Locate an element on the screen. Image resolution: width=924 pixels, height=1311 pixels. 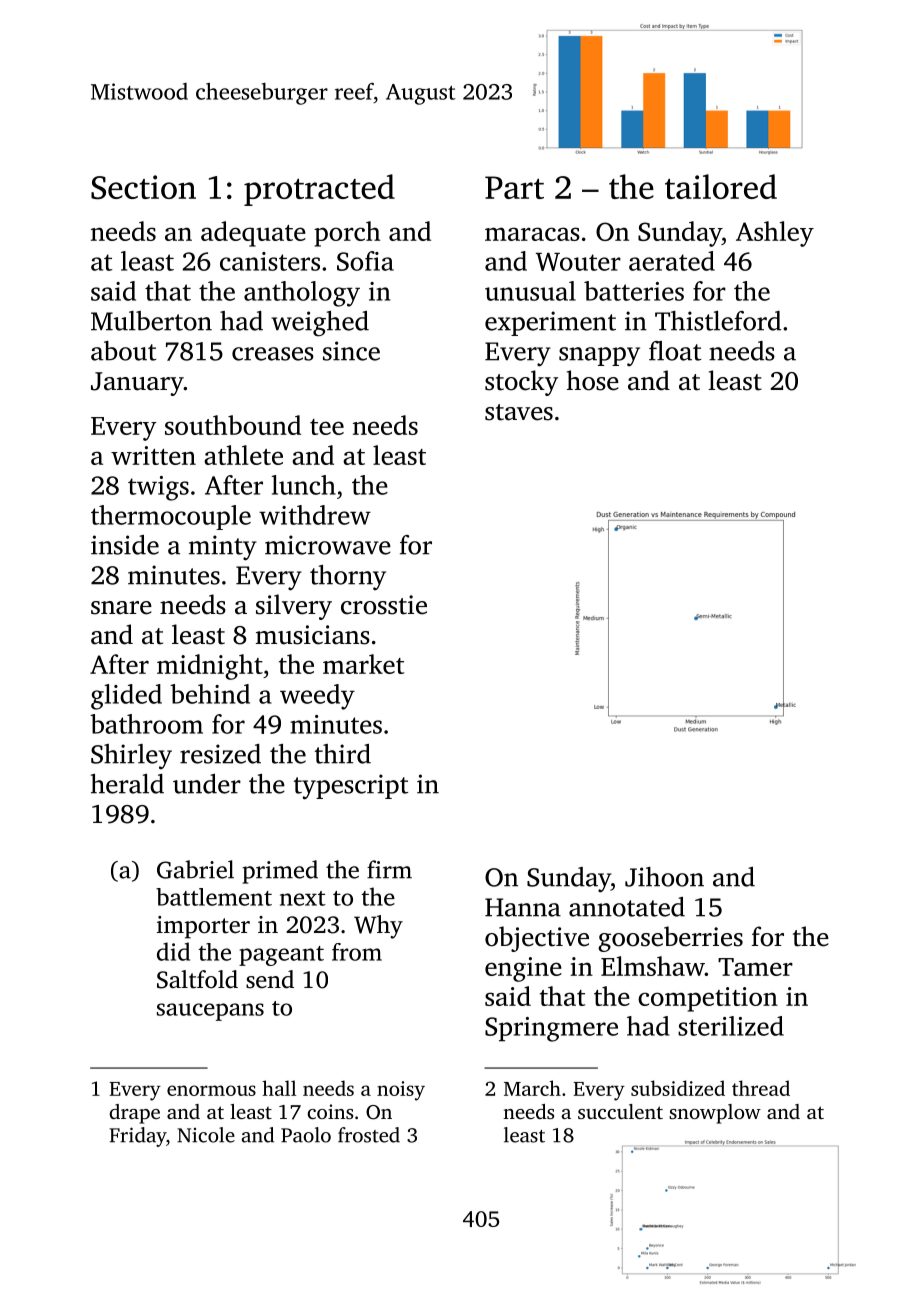
Jihoon is located at coordinates (664, 877).
